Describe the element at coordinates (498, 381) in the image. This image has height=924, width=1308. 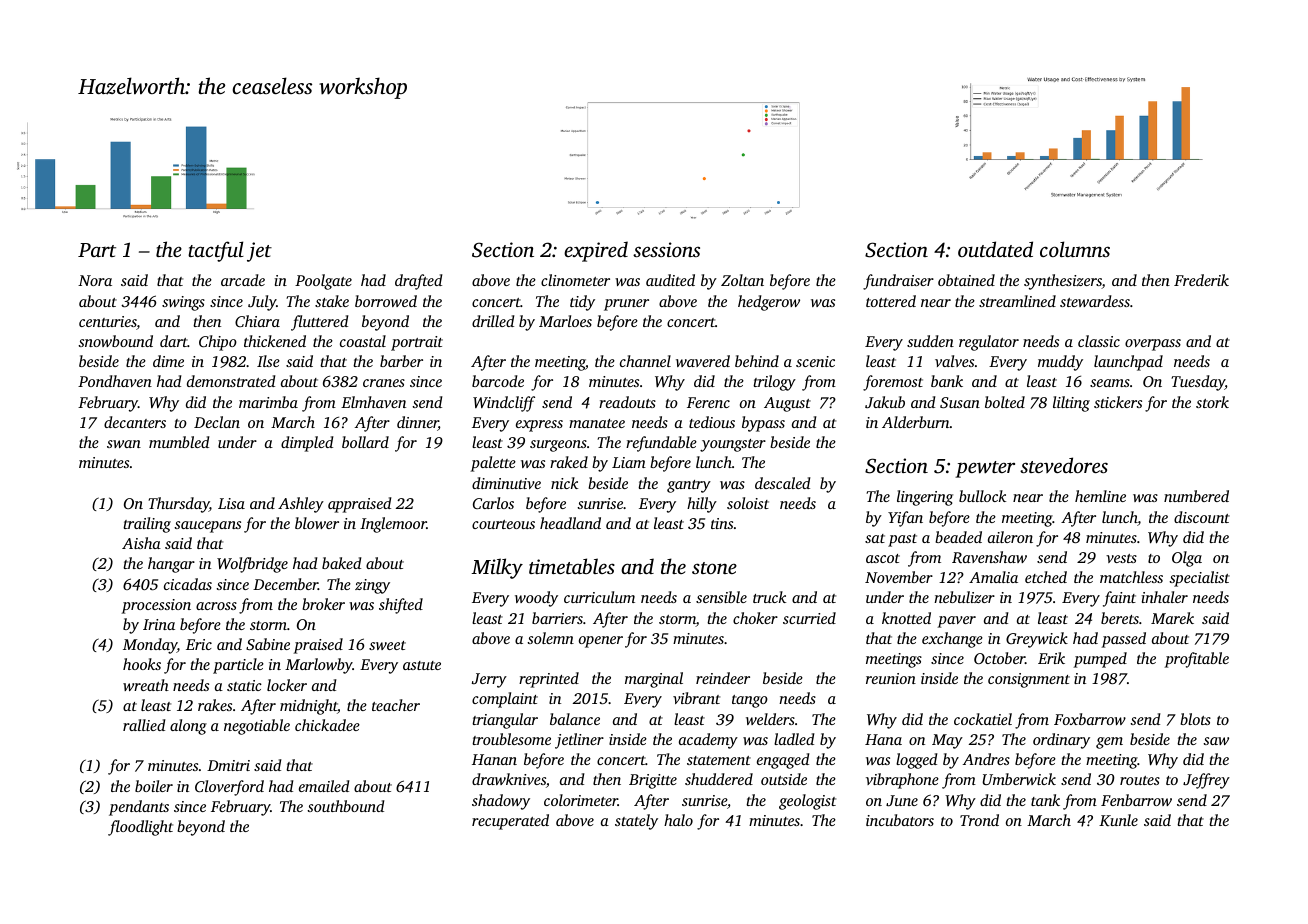
I see `barcode` at that location.
